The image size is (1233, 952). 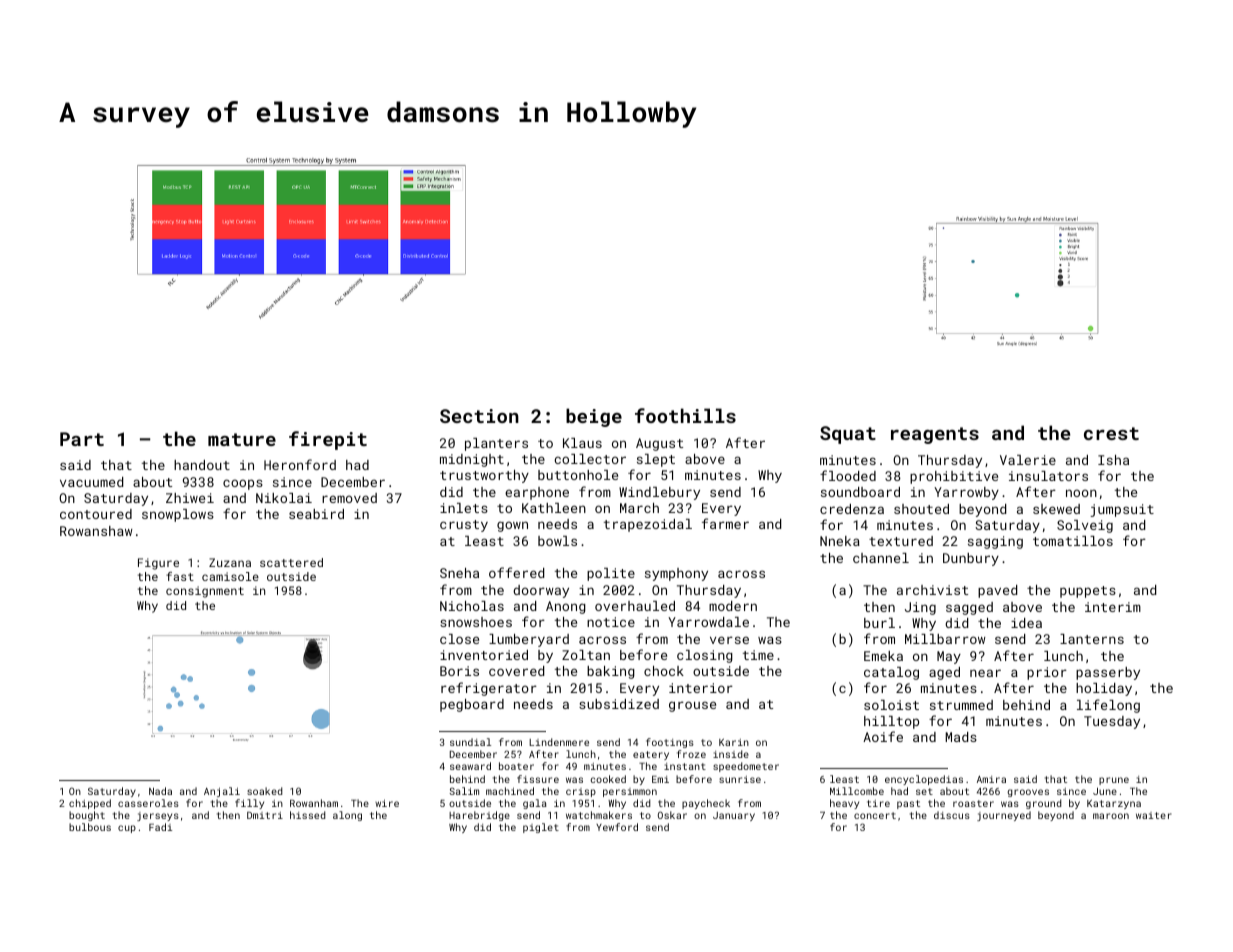 I want to click on Yewford, so click(x=617, y=827).
